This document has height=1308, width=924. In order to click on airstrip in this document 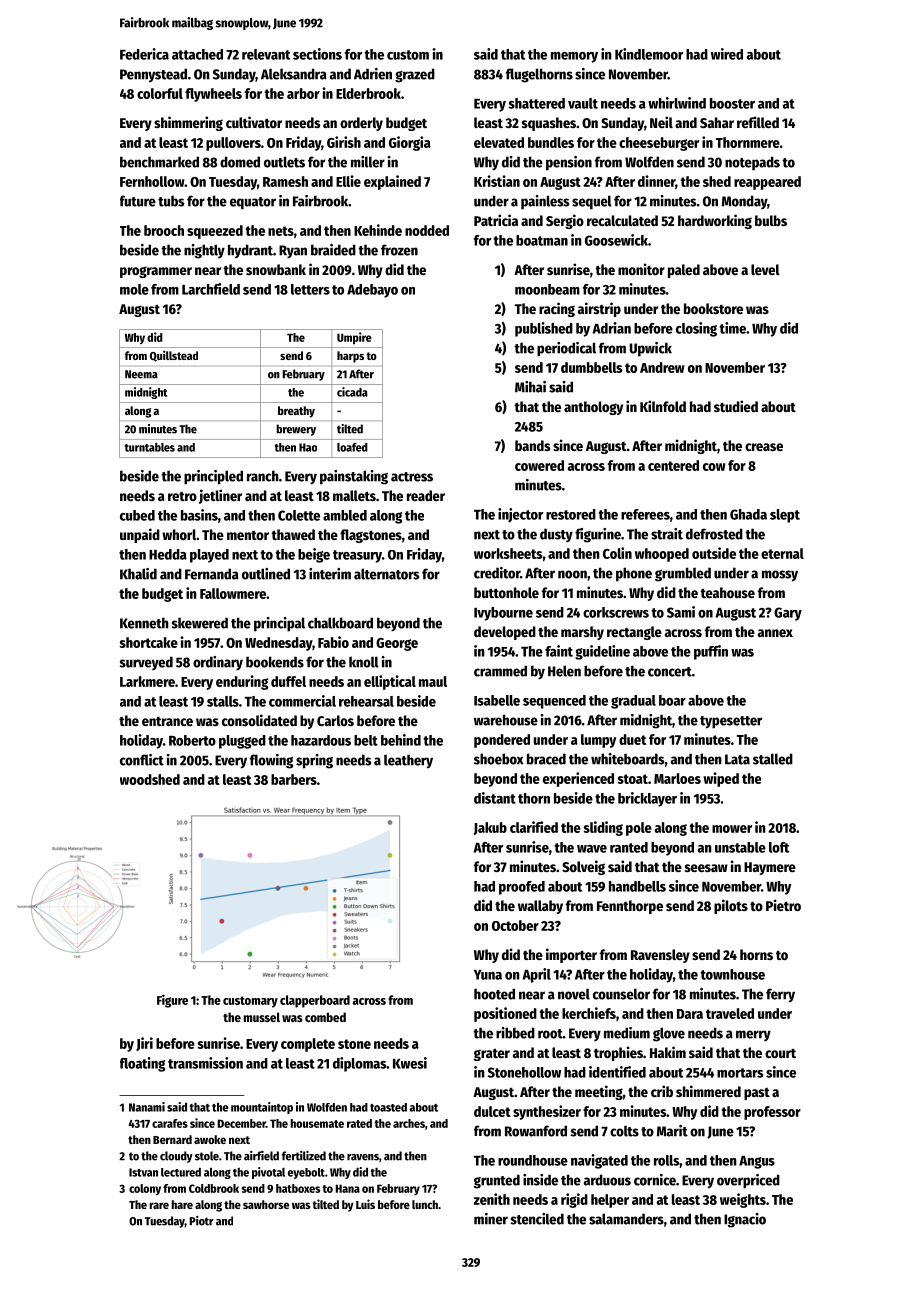, I will do `click(599, 309)`.
